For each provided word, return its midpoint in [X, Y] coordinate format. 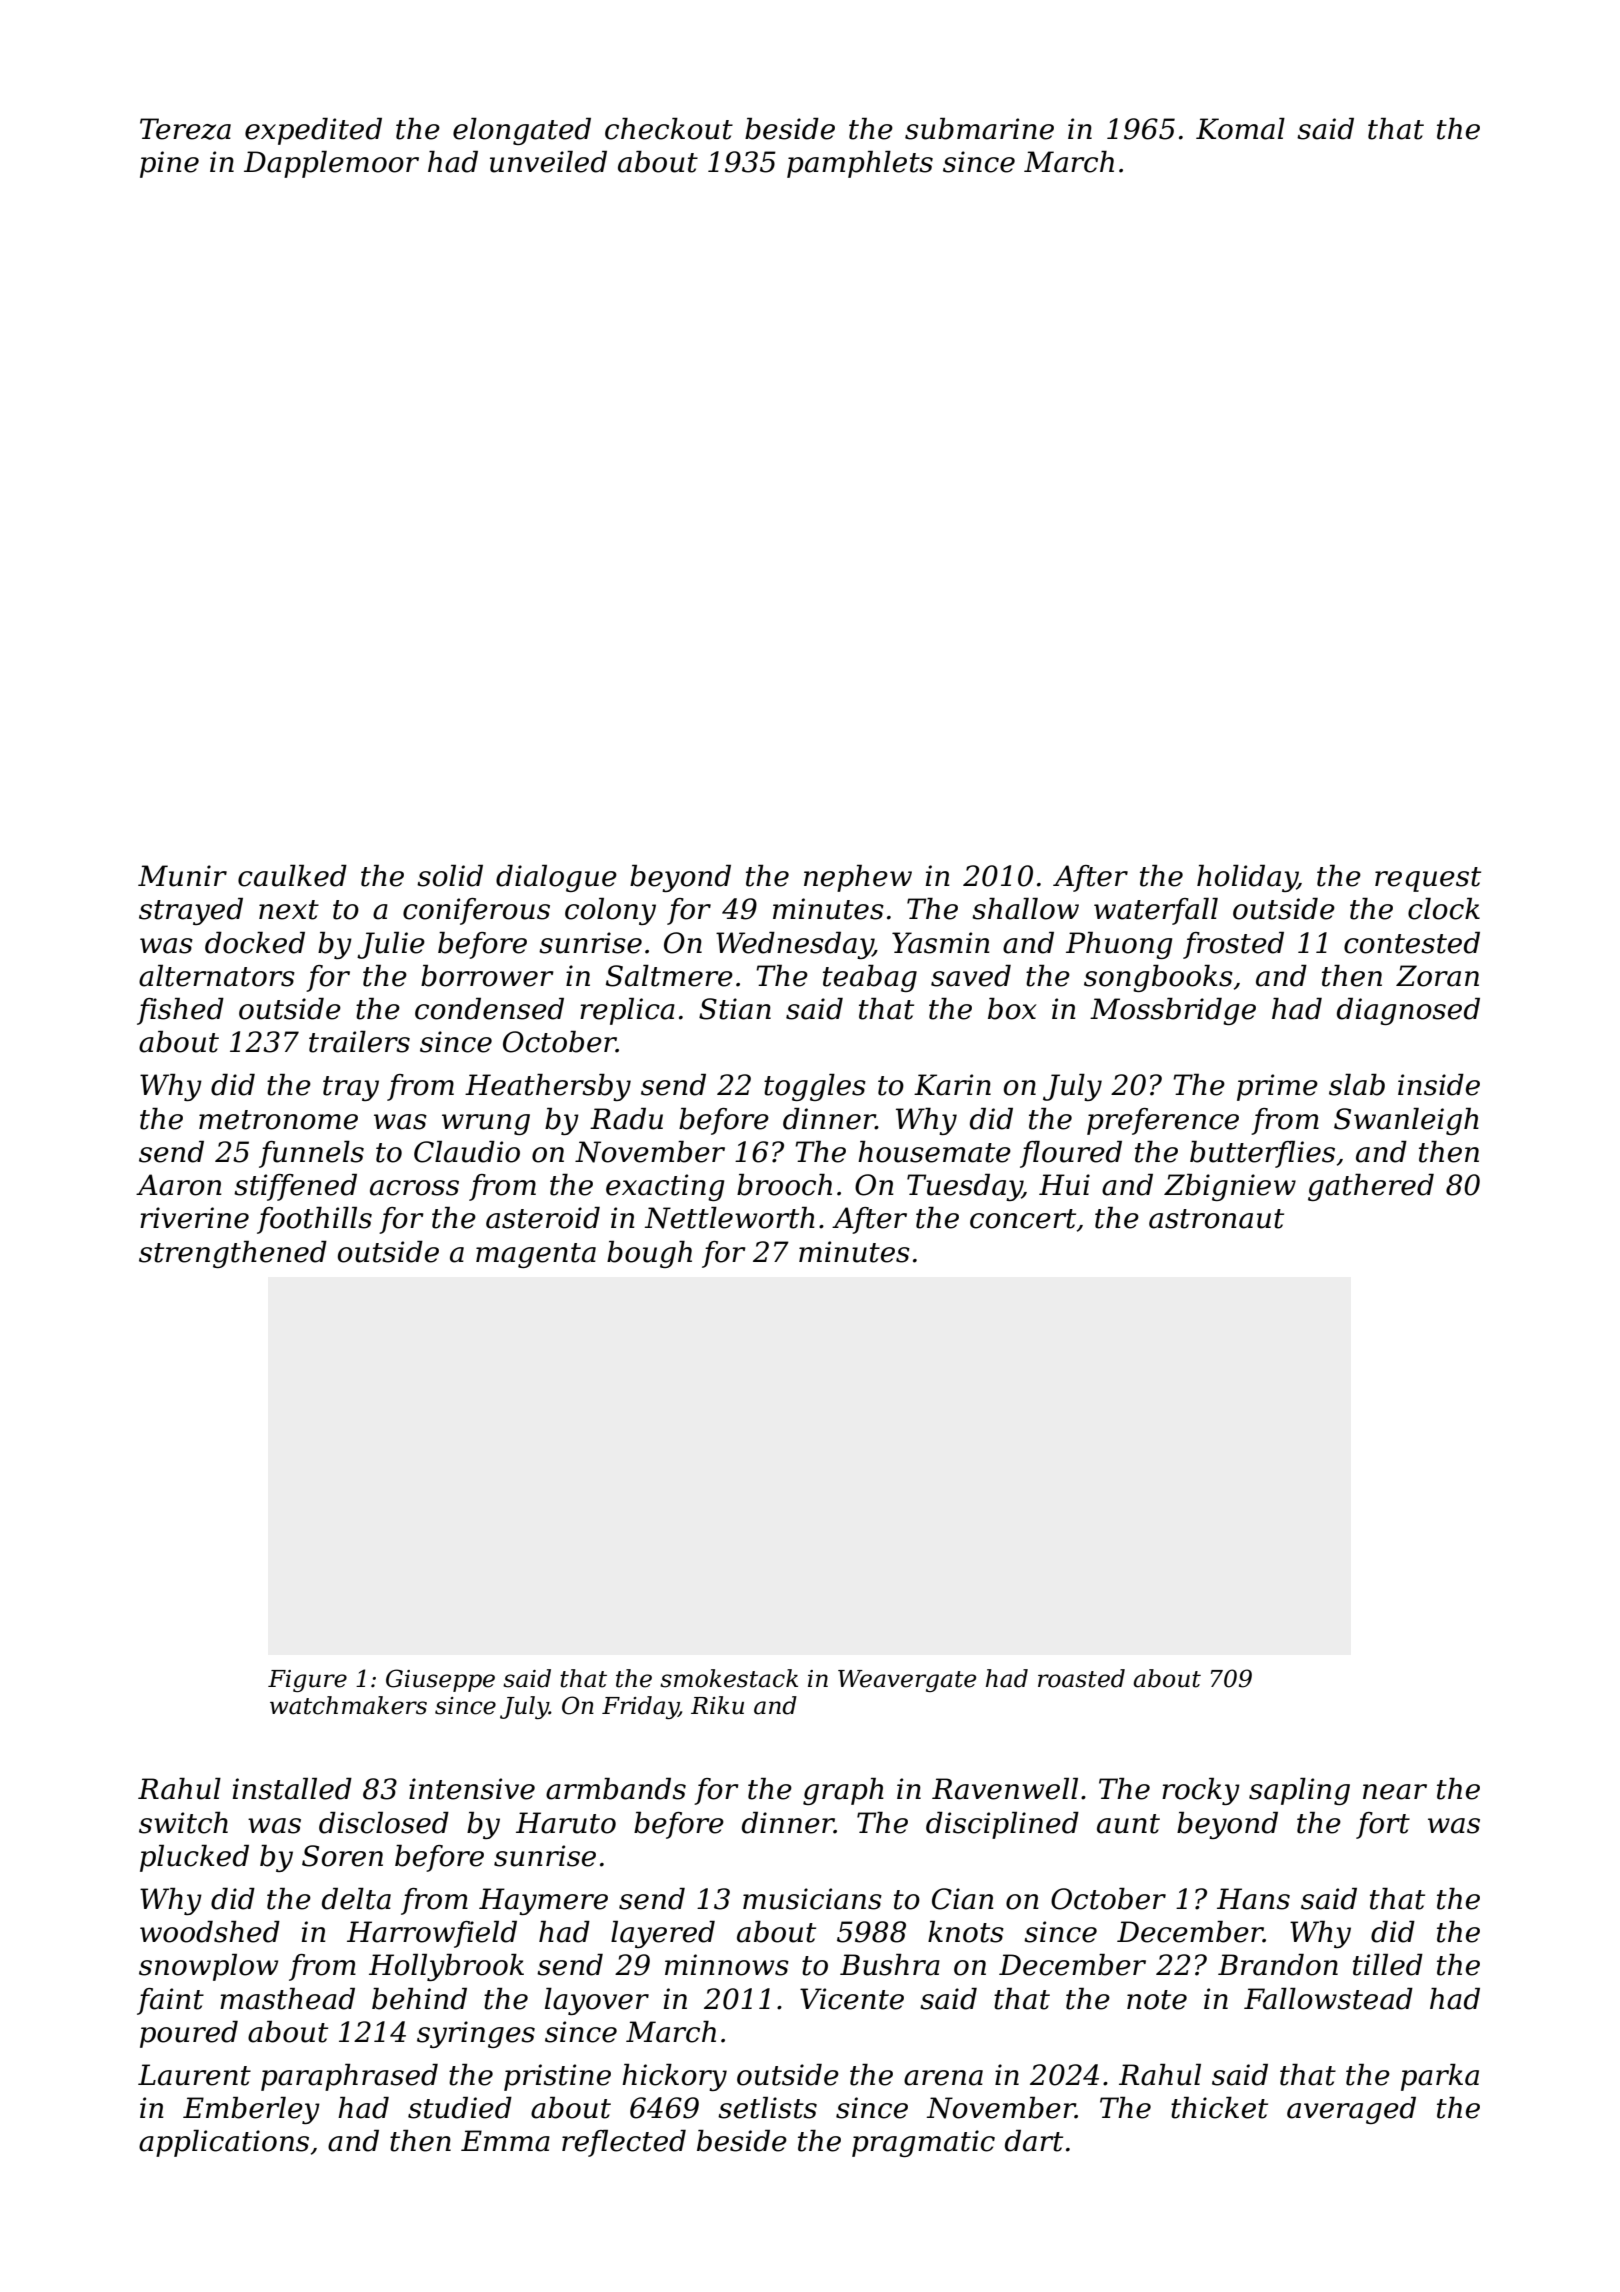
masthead [287, 1999]
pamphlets [860, 164]
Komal [1240, 129]
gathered [1371, 1187]
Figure [307, 1681]
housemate [934, 1152]
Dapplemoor [331, 164]
